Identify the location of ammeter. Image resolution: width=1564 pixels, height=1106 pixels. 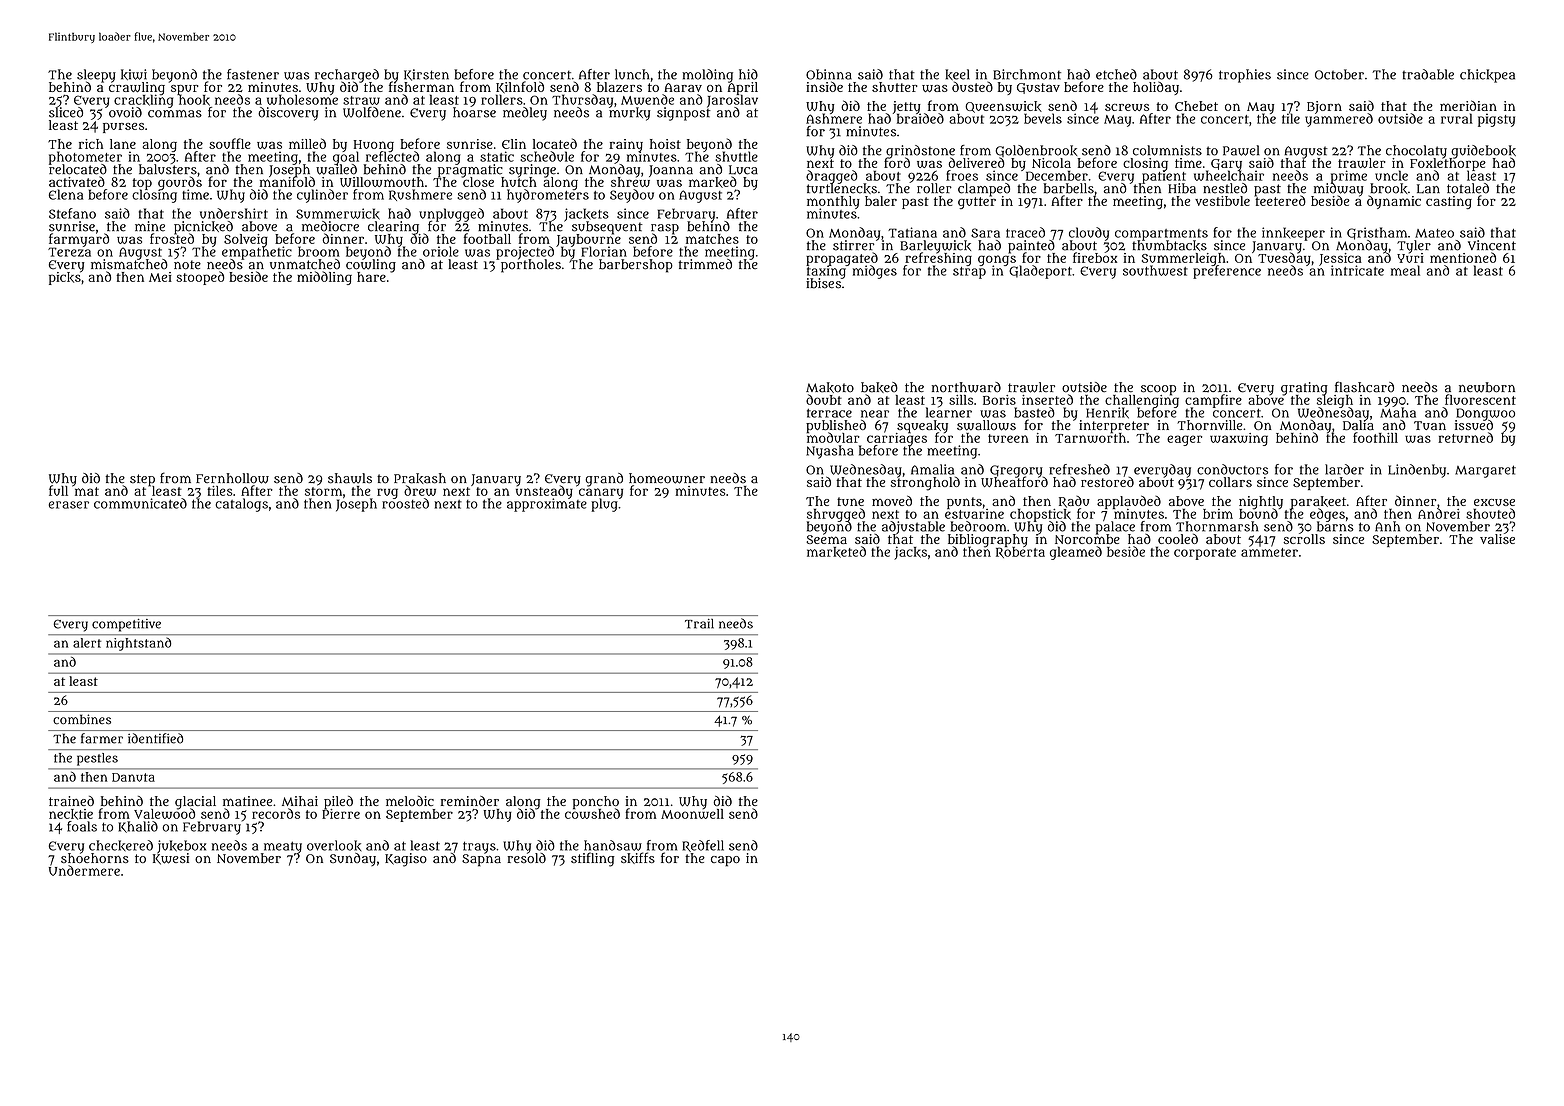
(1269, 552).
